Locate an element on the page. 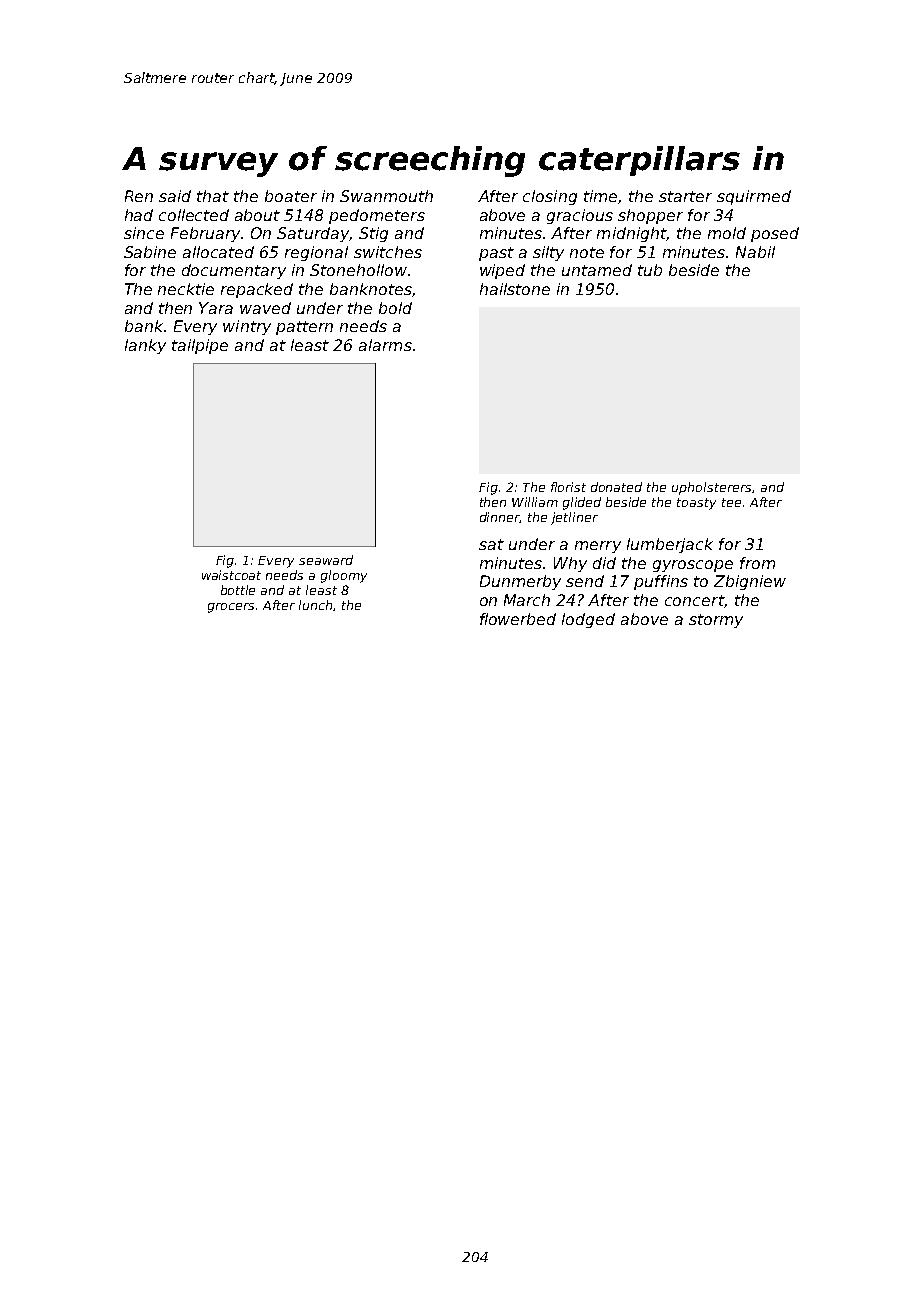 This page has height=1314, width=924. bold is located at coordinates (395, 308).
